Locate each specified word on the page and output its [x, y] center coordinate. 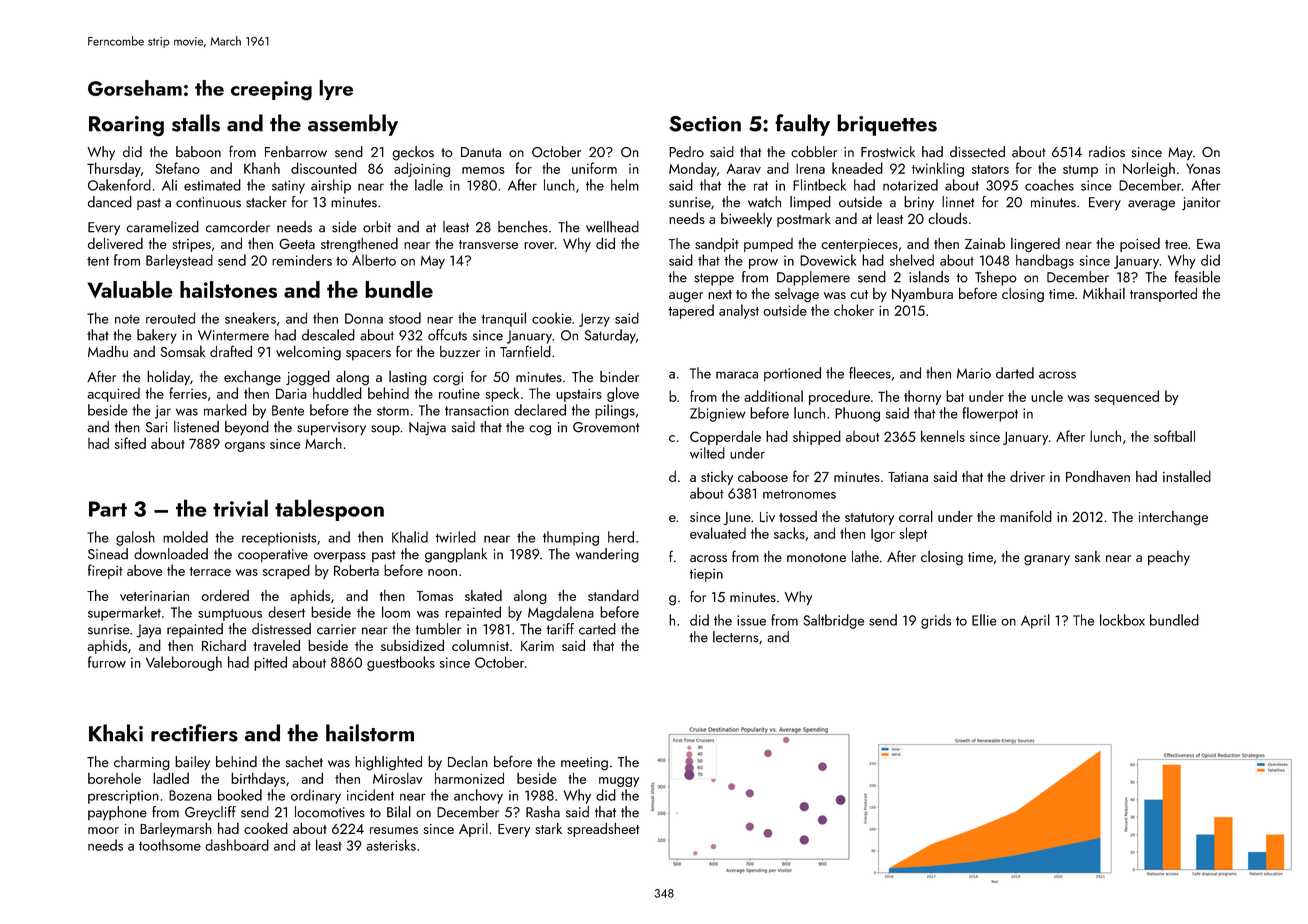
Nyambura [922, 295]
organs [245, 447]
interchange [1173, 518]
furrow [107, 662]
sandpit [716, 244]
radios [1107, 152]
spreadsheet [603, 829]
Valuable [130, 289]
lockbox [1122, 620]
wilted [707, 453]
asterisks [391, 845]
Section [705, 124]
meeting [584, 764]
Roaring [126, 126]
